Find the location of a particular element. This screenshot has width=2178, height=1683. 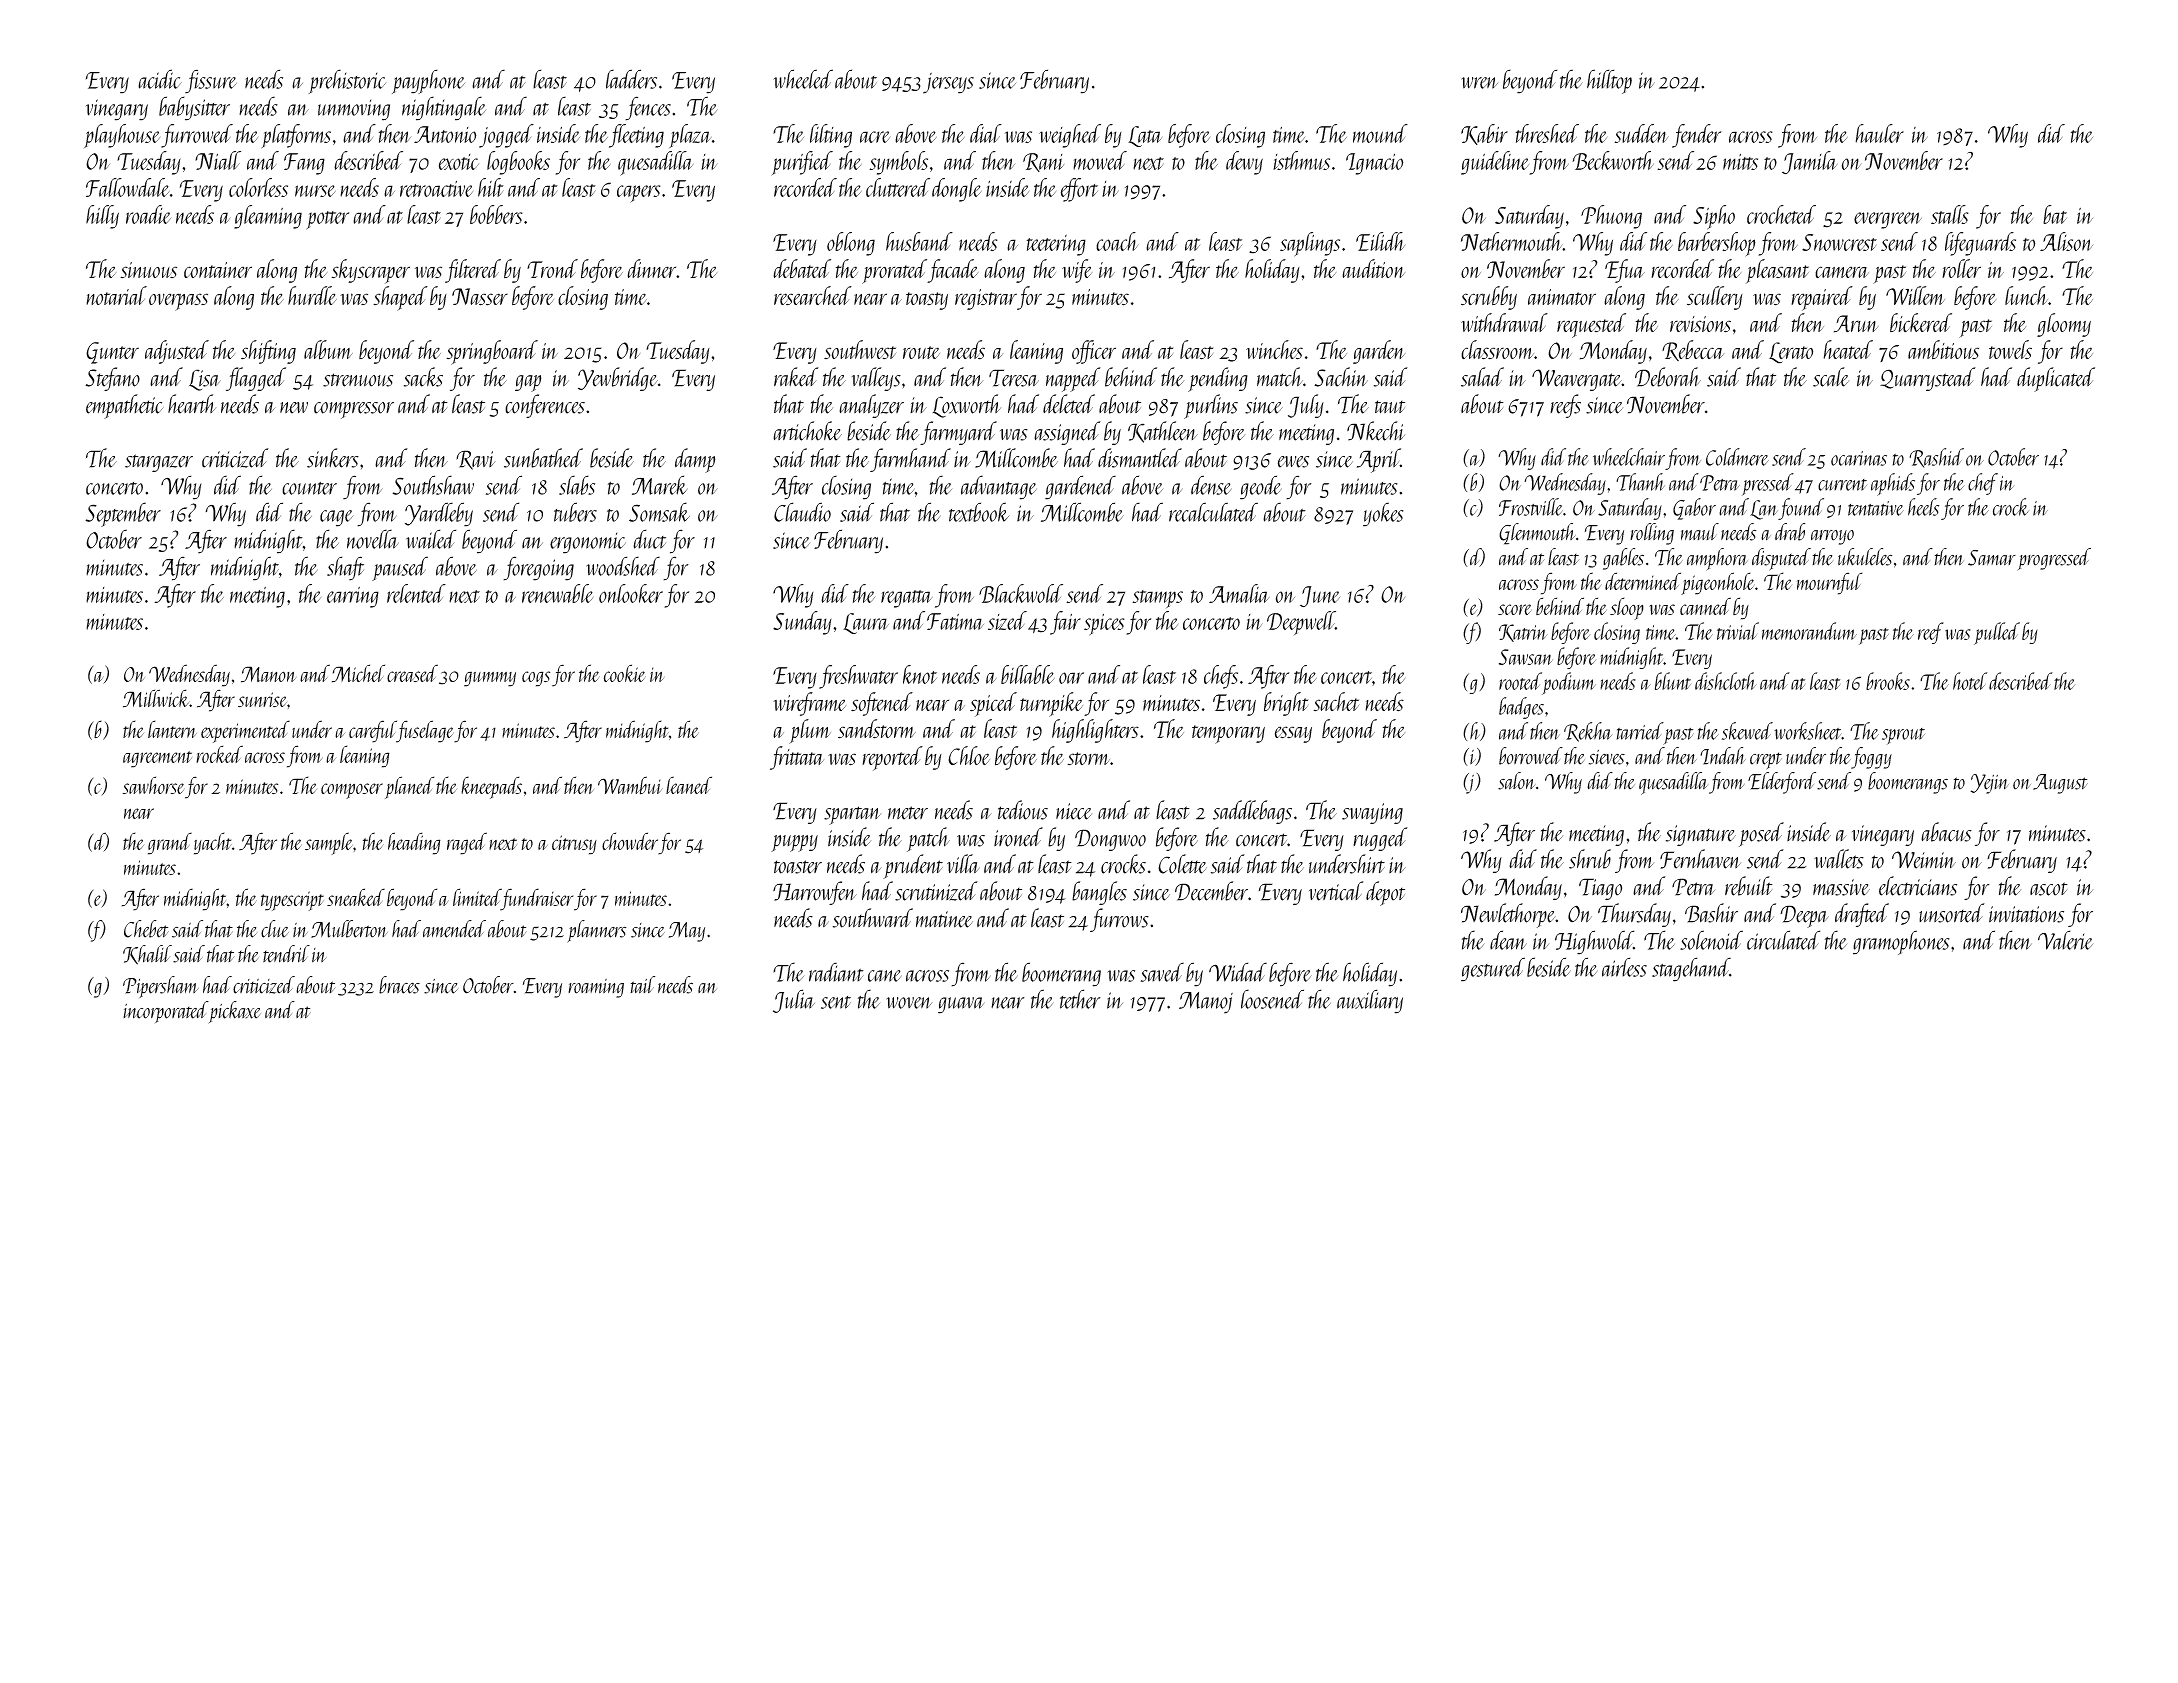

braces is located at coordinates (399, 985).
